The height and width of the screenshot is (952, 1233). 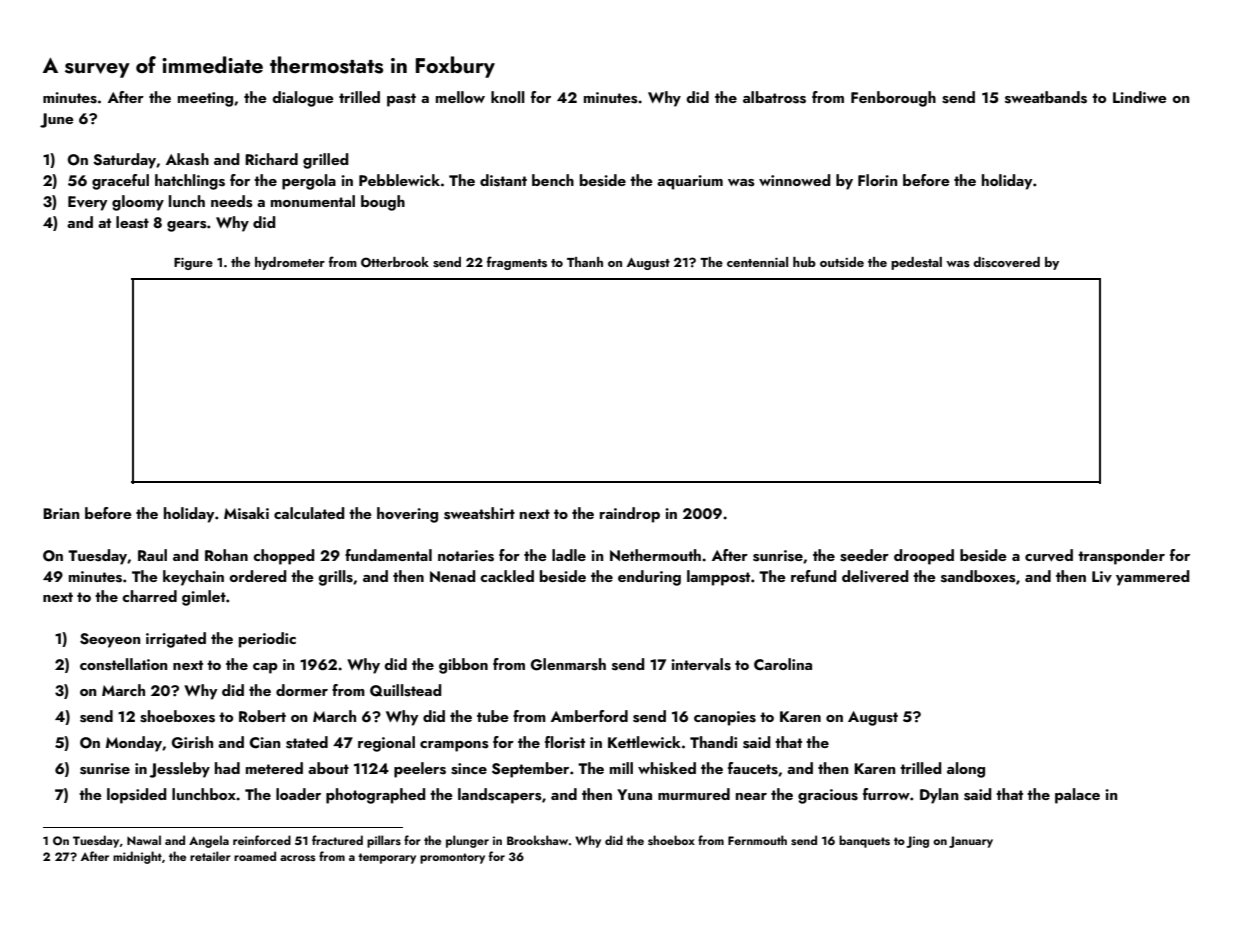 I want to click on promontory, so click(x=452, y=858).
